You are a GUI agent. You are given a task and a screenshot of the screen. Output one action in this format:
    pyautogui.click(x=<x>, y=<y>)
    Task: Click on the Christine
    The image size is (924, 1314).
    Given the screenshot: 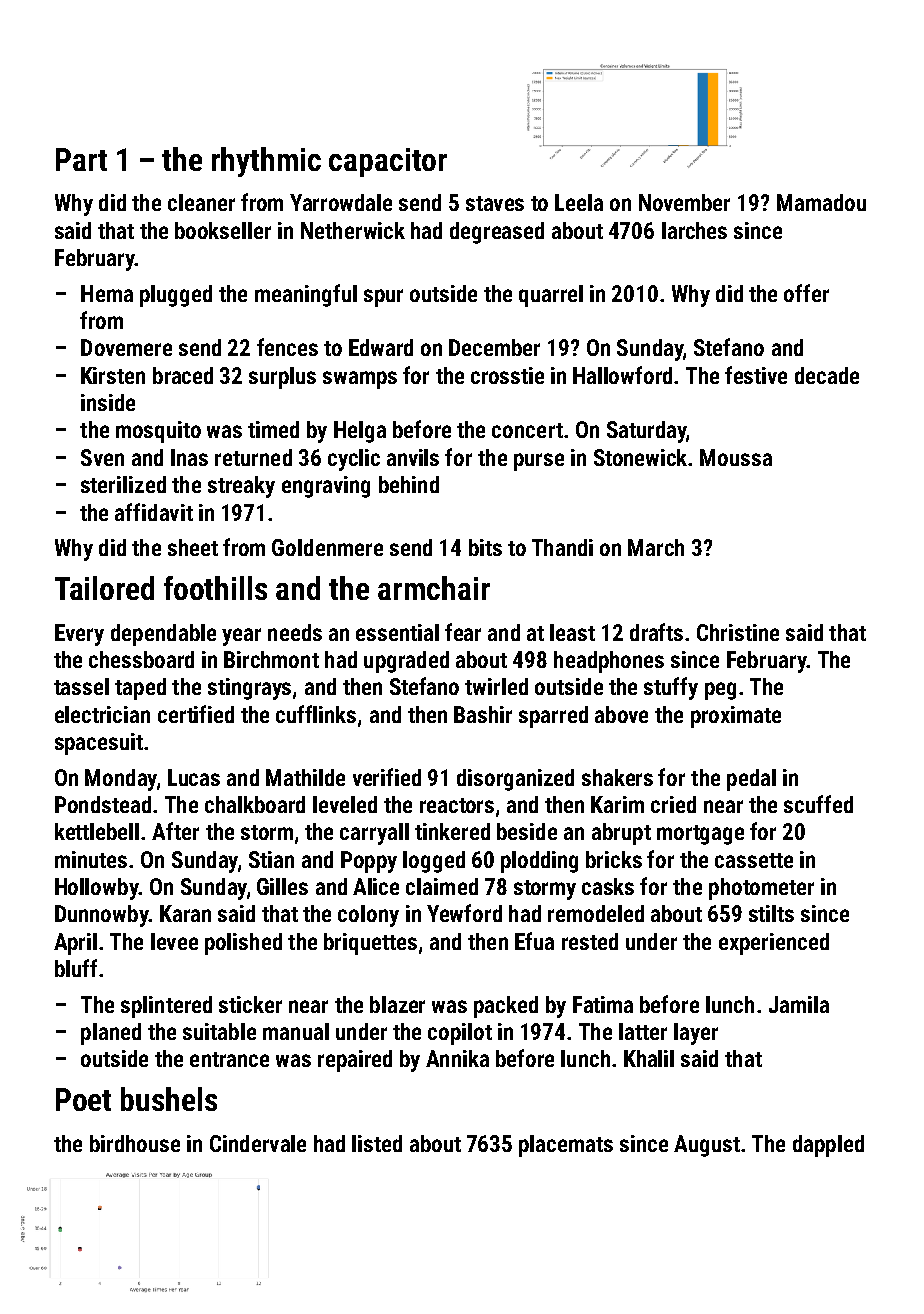 What is the action you would take?
    pyautogui.click(x=738, y=632)
